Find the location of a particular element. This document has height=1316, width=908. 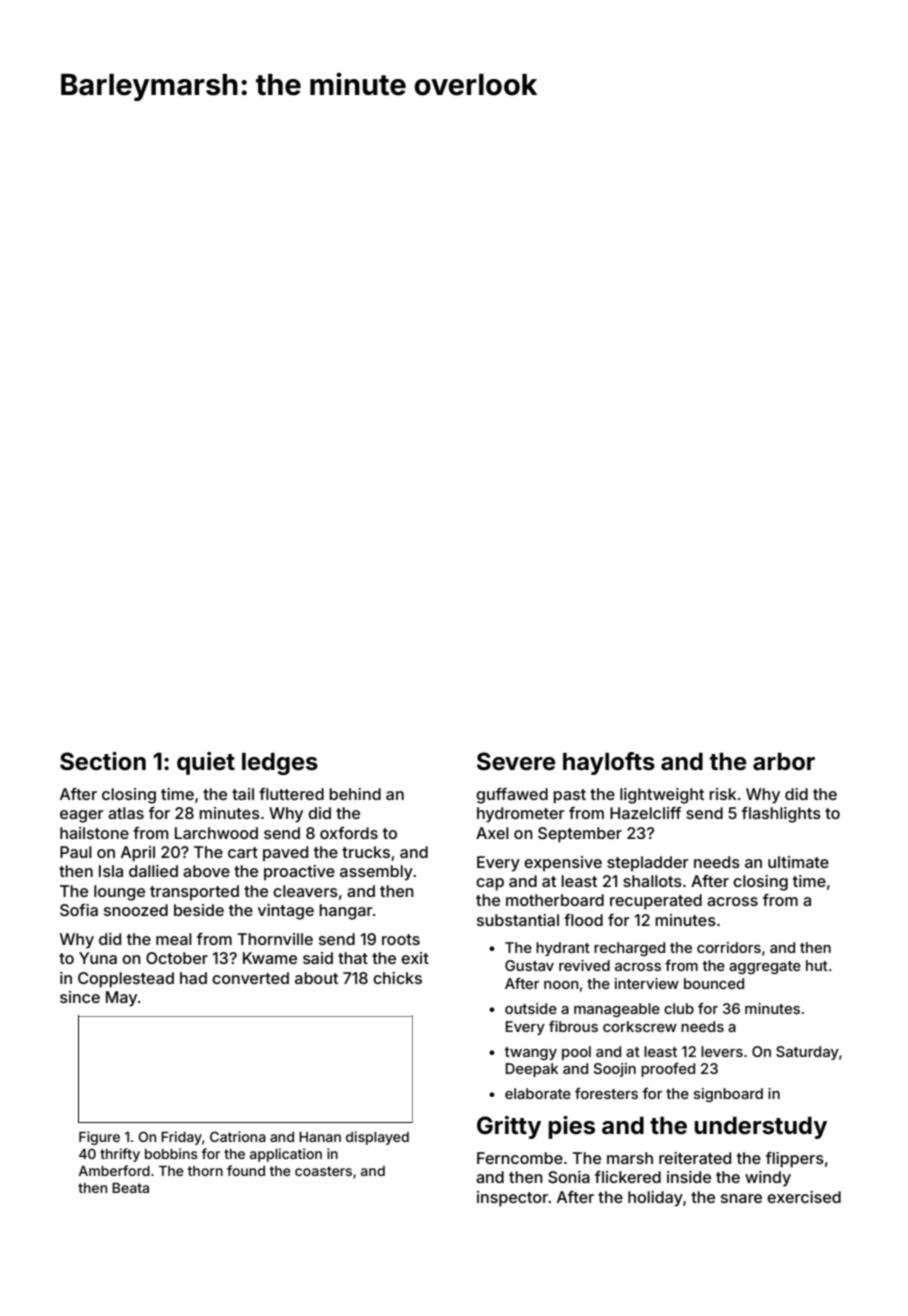

ultimate is located at coordinates (798, 862).
